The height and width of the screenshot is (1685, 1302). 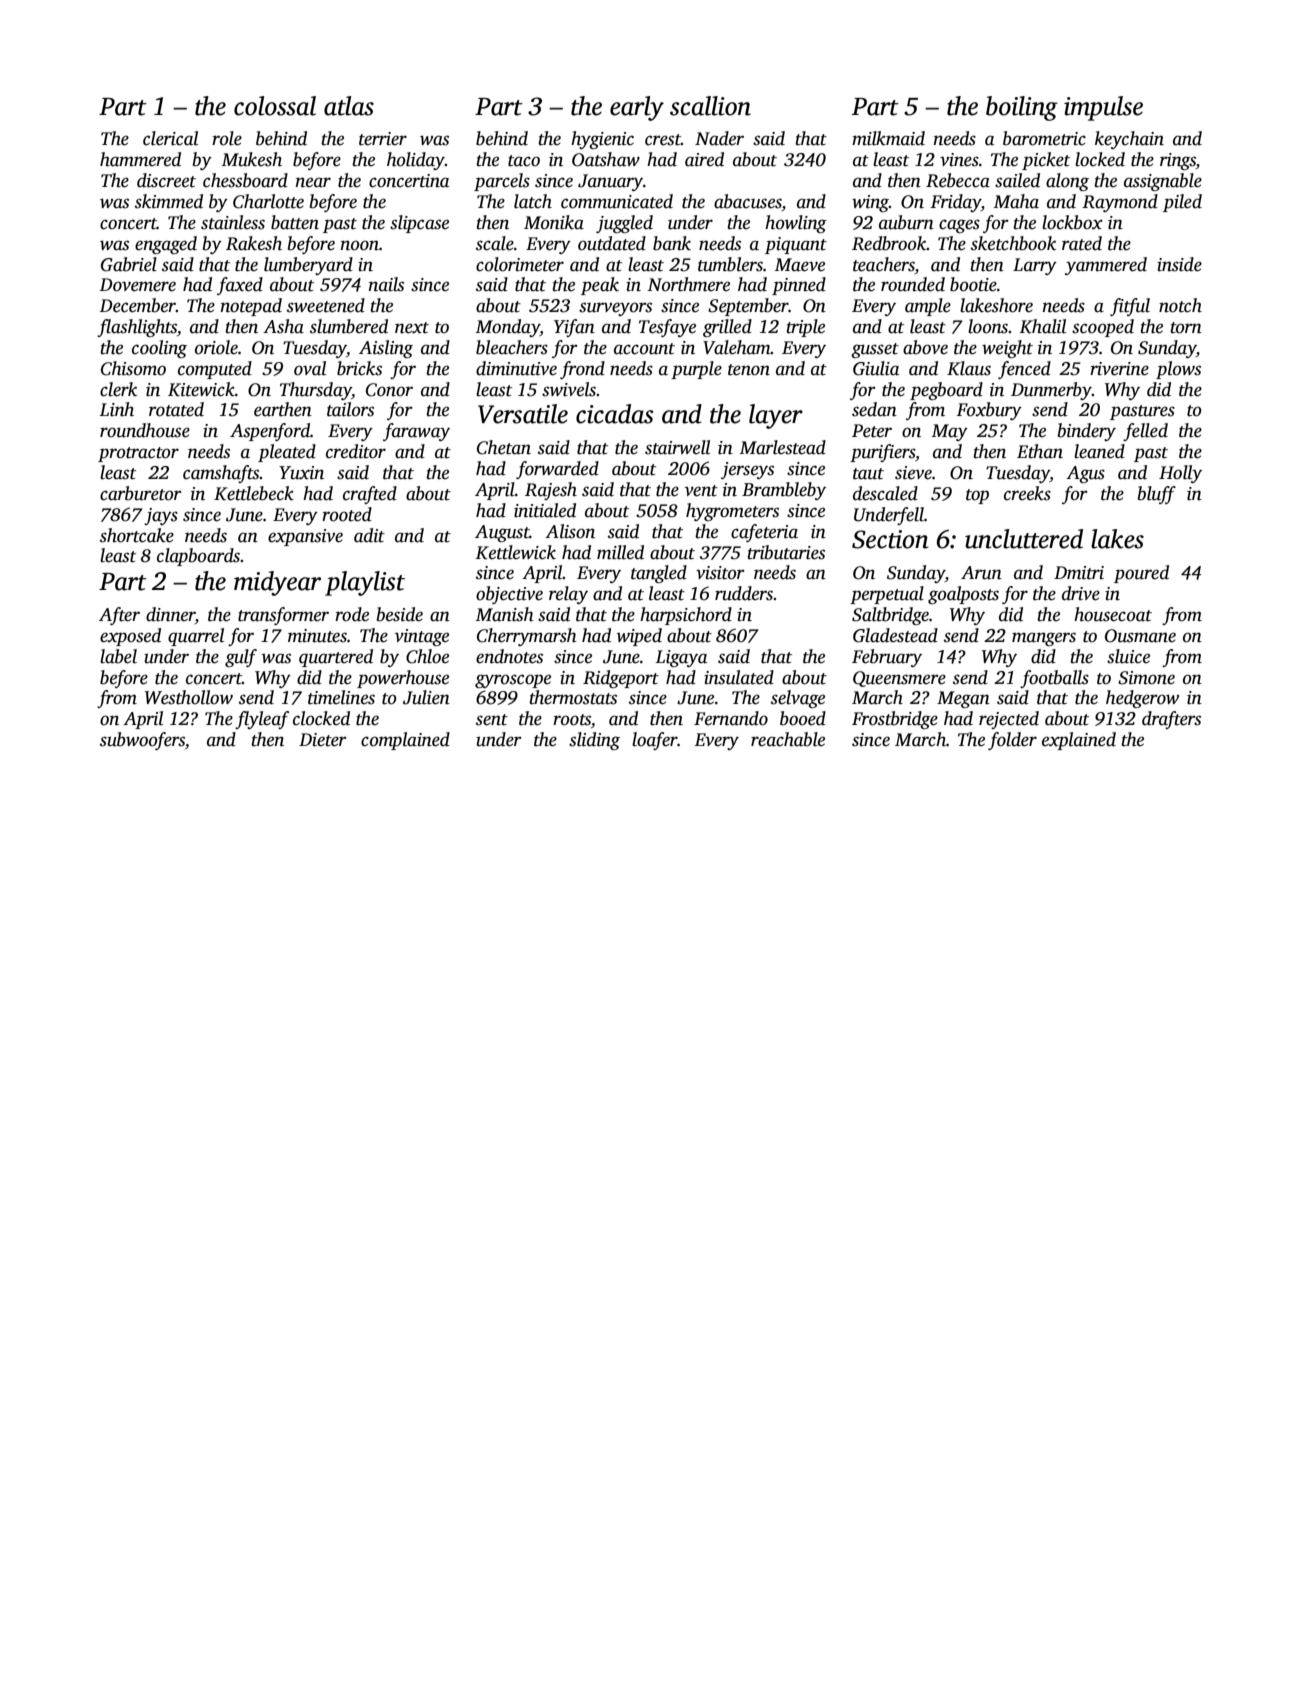 What do you see at coordinates (572, 720) in the screenshot?
I see `roots` at bounding box center [572, 720].
